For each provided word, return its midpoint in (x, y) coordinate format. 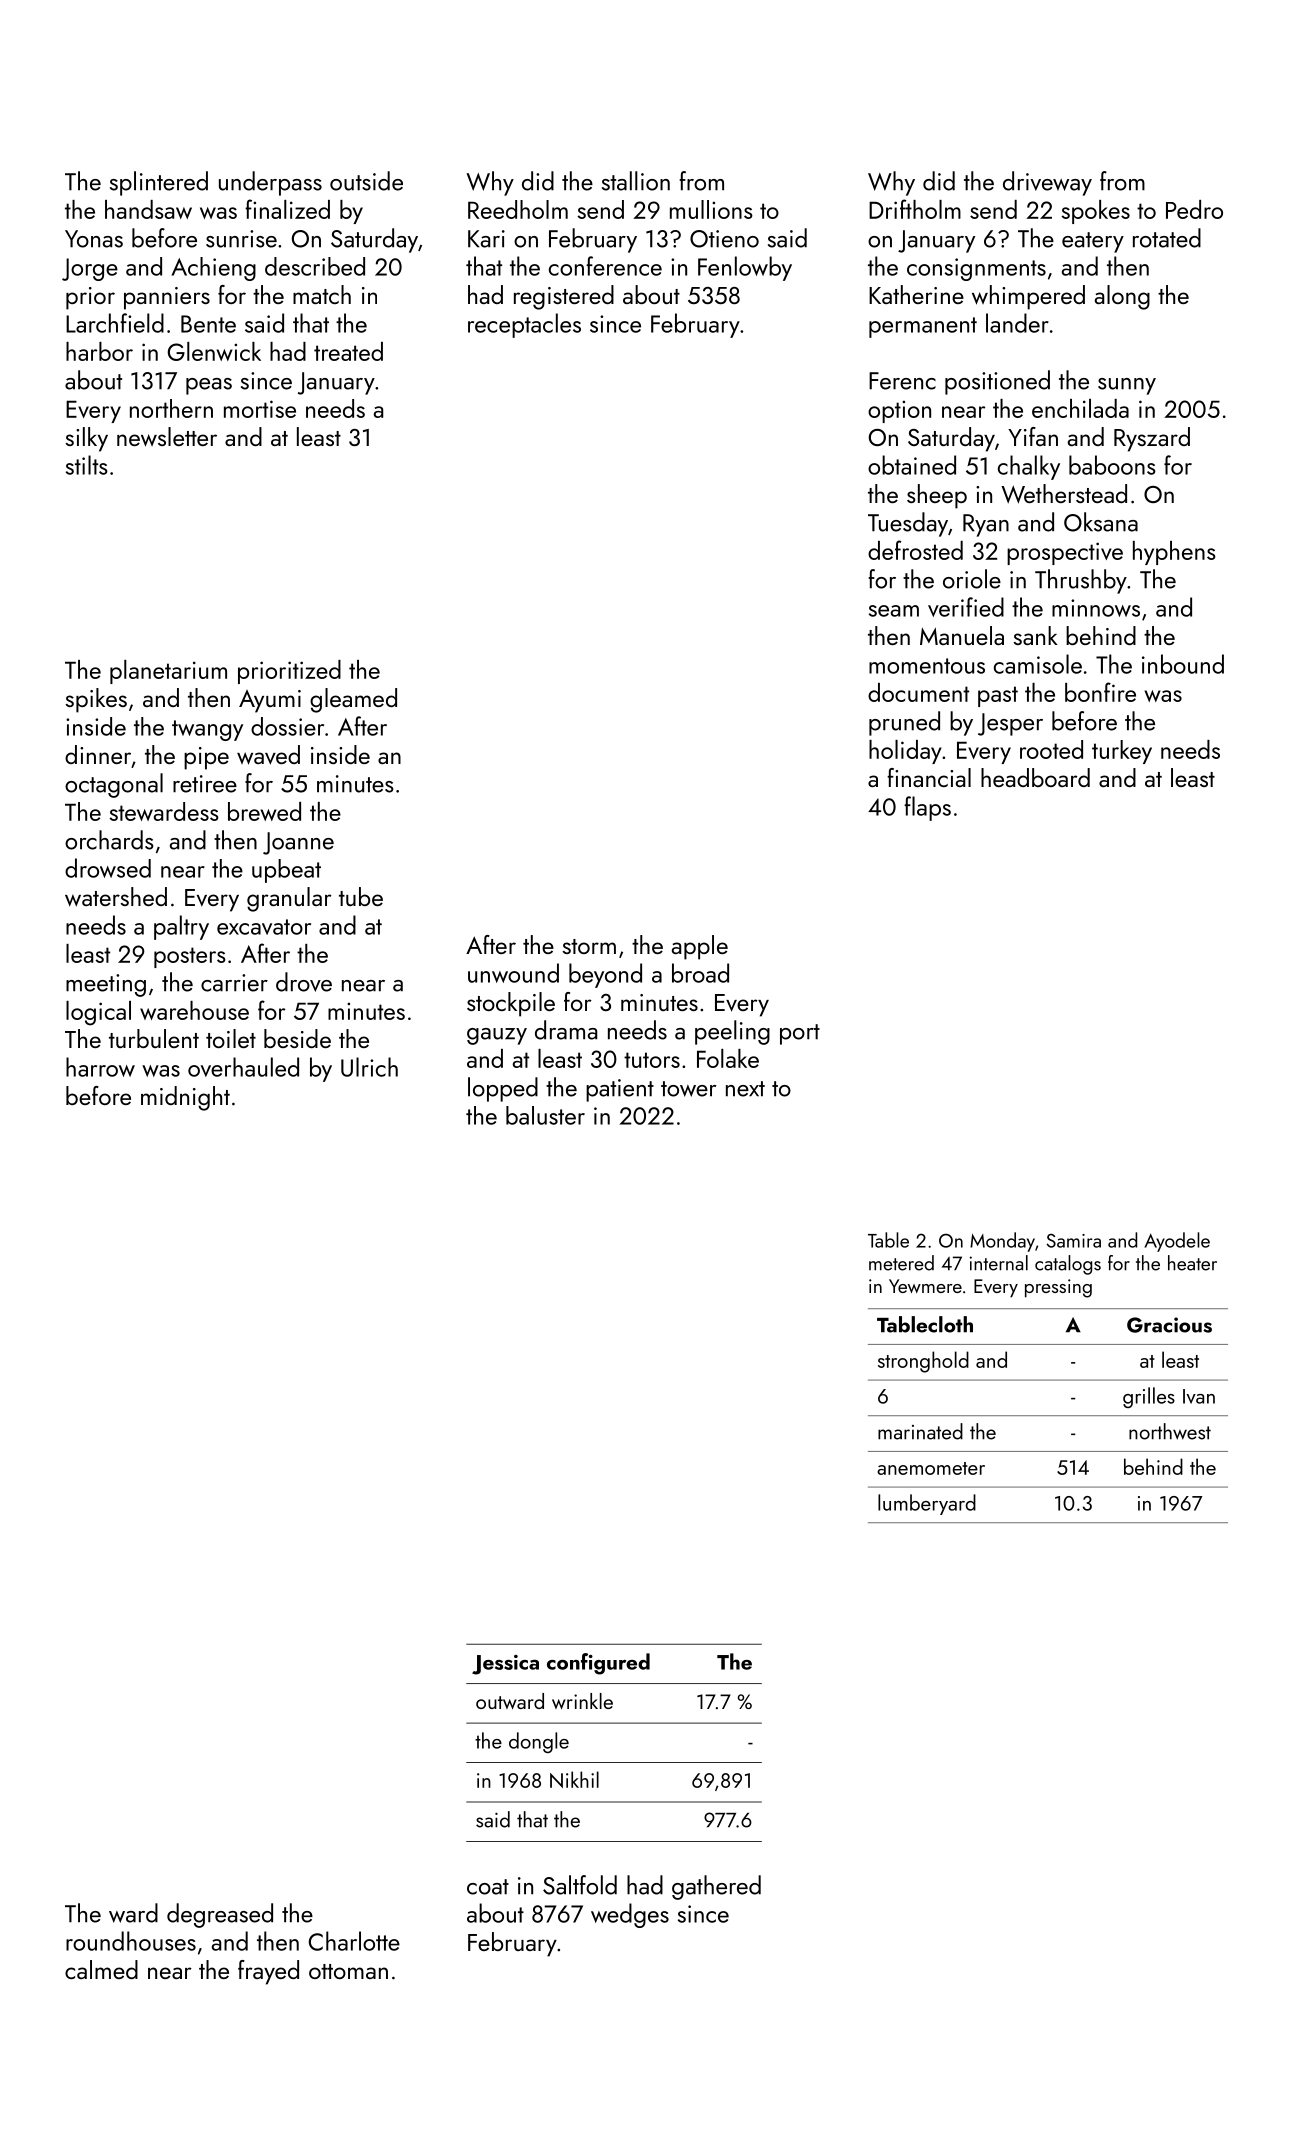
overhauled (243, 1067)
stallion (636, 181)
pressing (1058, 1288)
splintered (159, 183)
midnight (185, 1098)
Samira (1073, 1240)
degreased (220, 1915)
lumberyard (927, 1504)
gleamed (353, 700)
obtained (912, 465)
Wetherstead (1064, 494)
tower (688, 1089)
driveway (1047, 183)
